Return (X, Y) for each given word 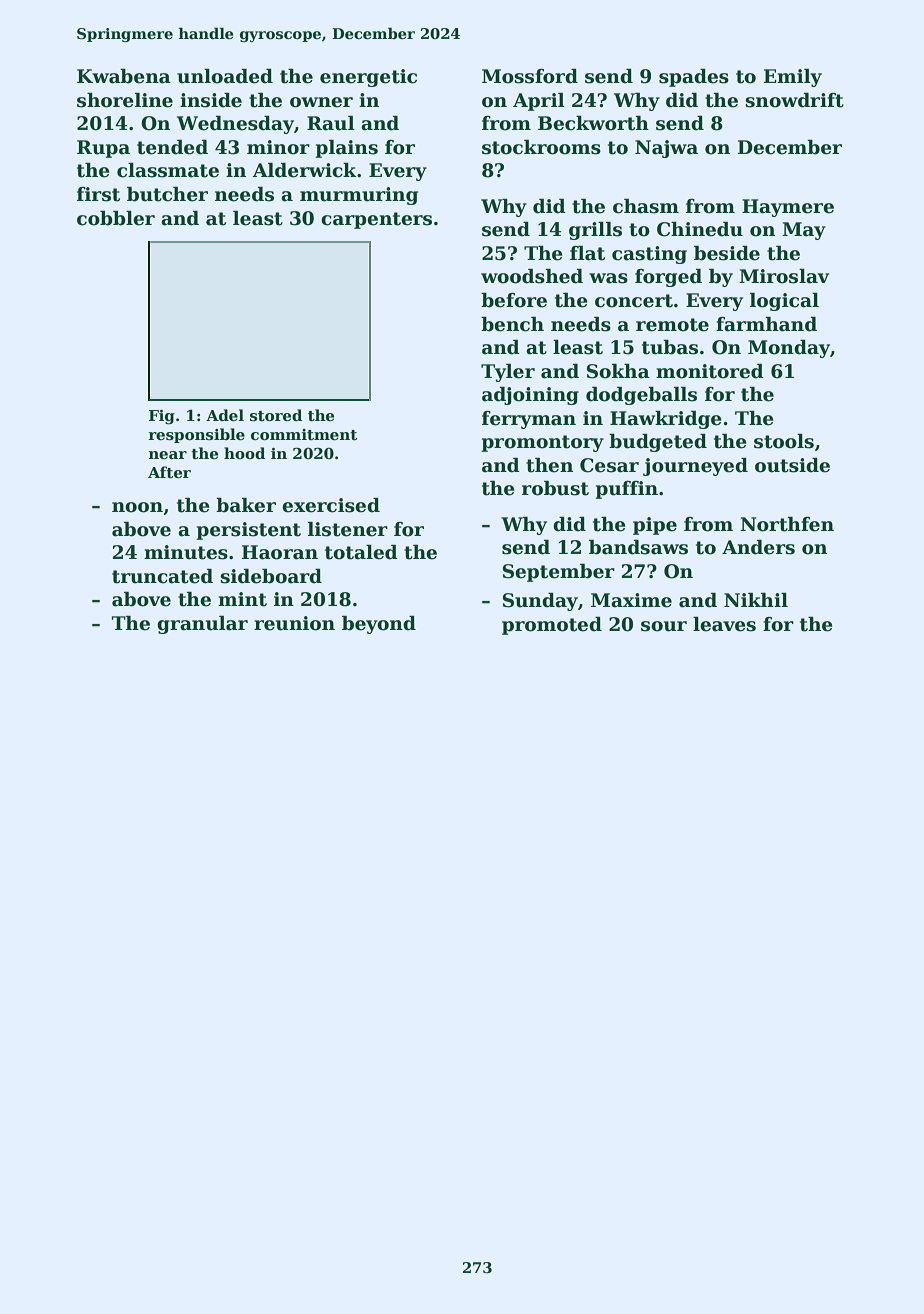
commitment (304, 435)
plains (346, 149)
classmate (168, 170)
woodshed (532, 276)
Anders (758, 547)
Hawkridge (666, 420)
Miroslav (784, 276)
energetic (368, 78)
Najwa (666, 149)
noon (137, 507)
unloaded (225, 76)
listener (348, 529)
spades (694, 78)
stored (276, 415)
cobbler (116, 218)
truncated (162, 576)
